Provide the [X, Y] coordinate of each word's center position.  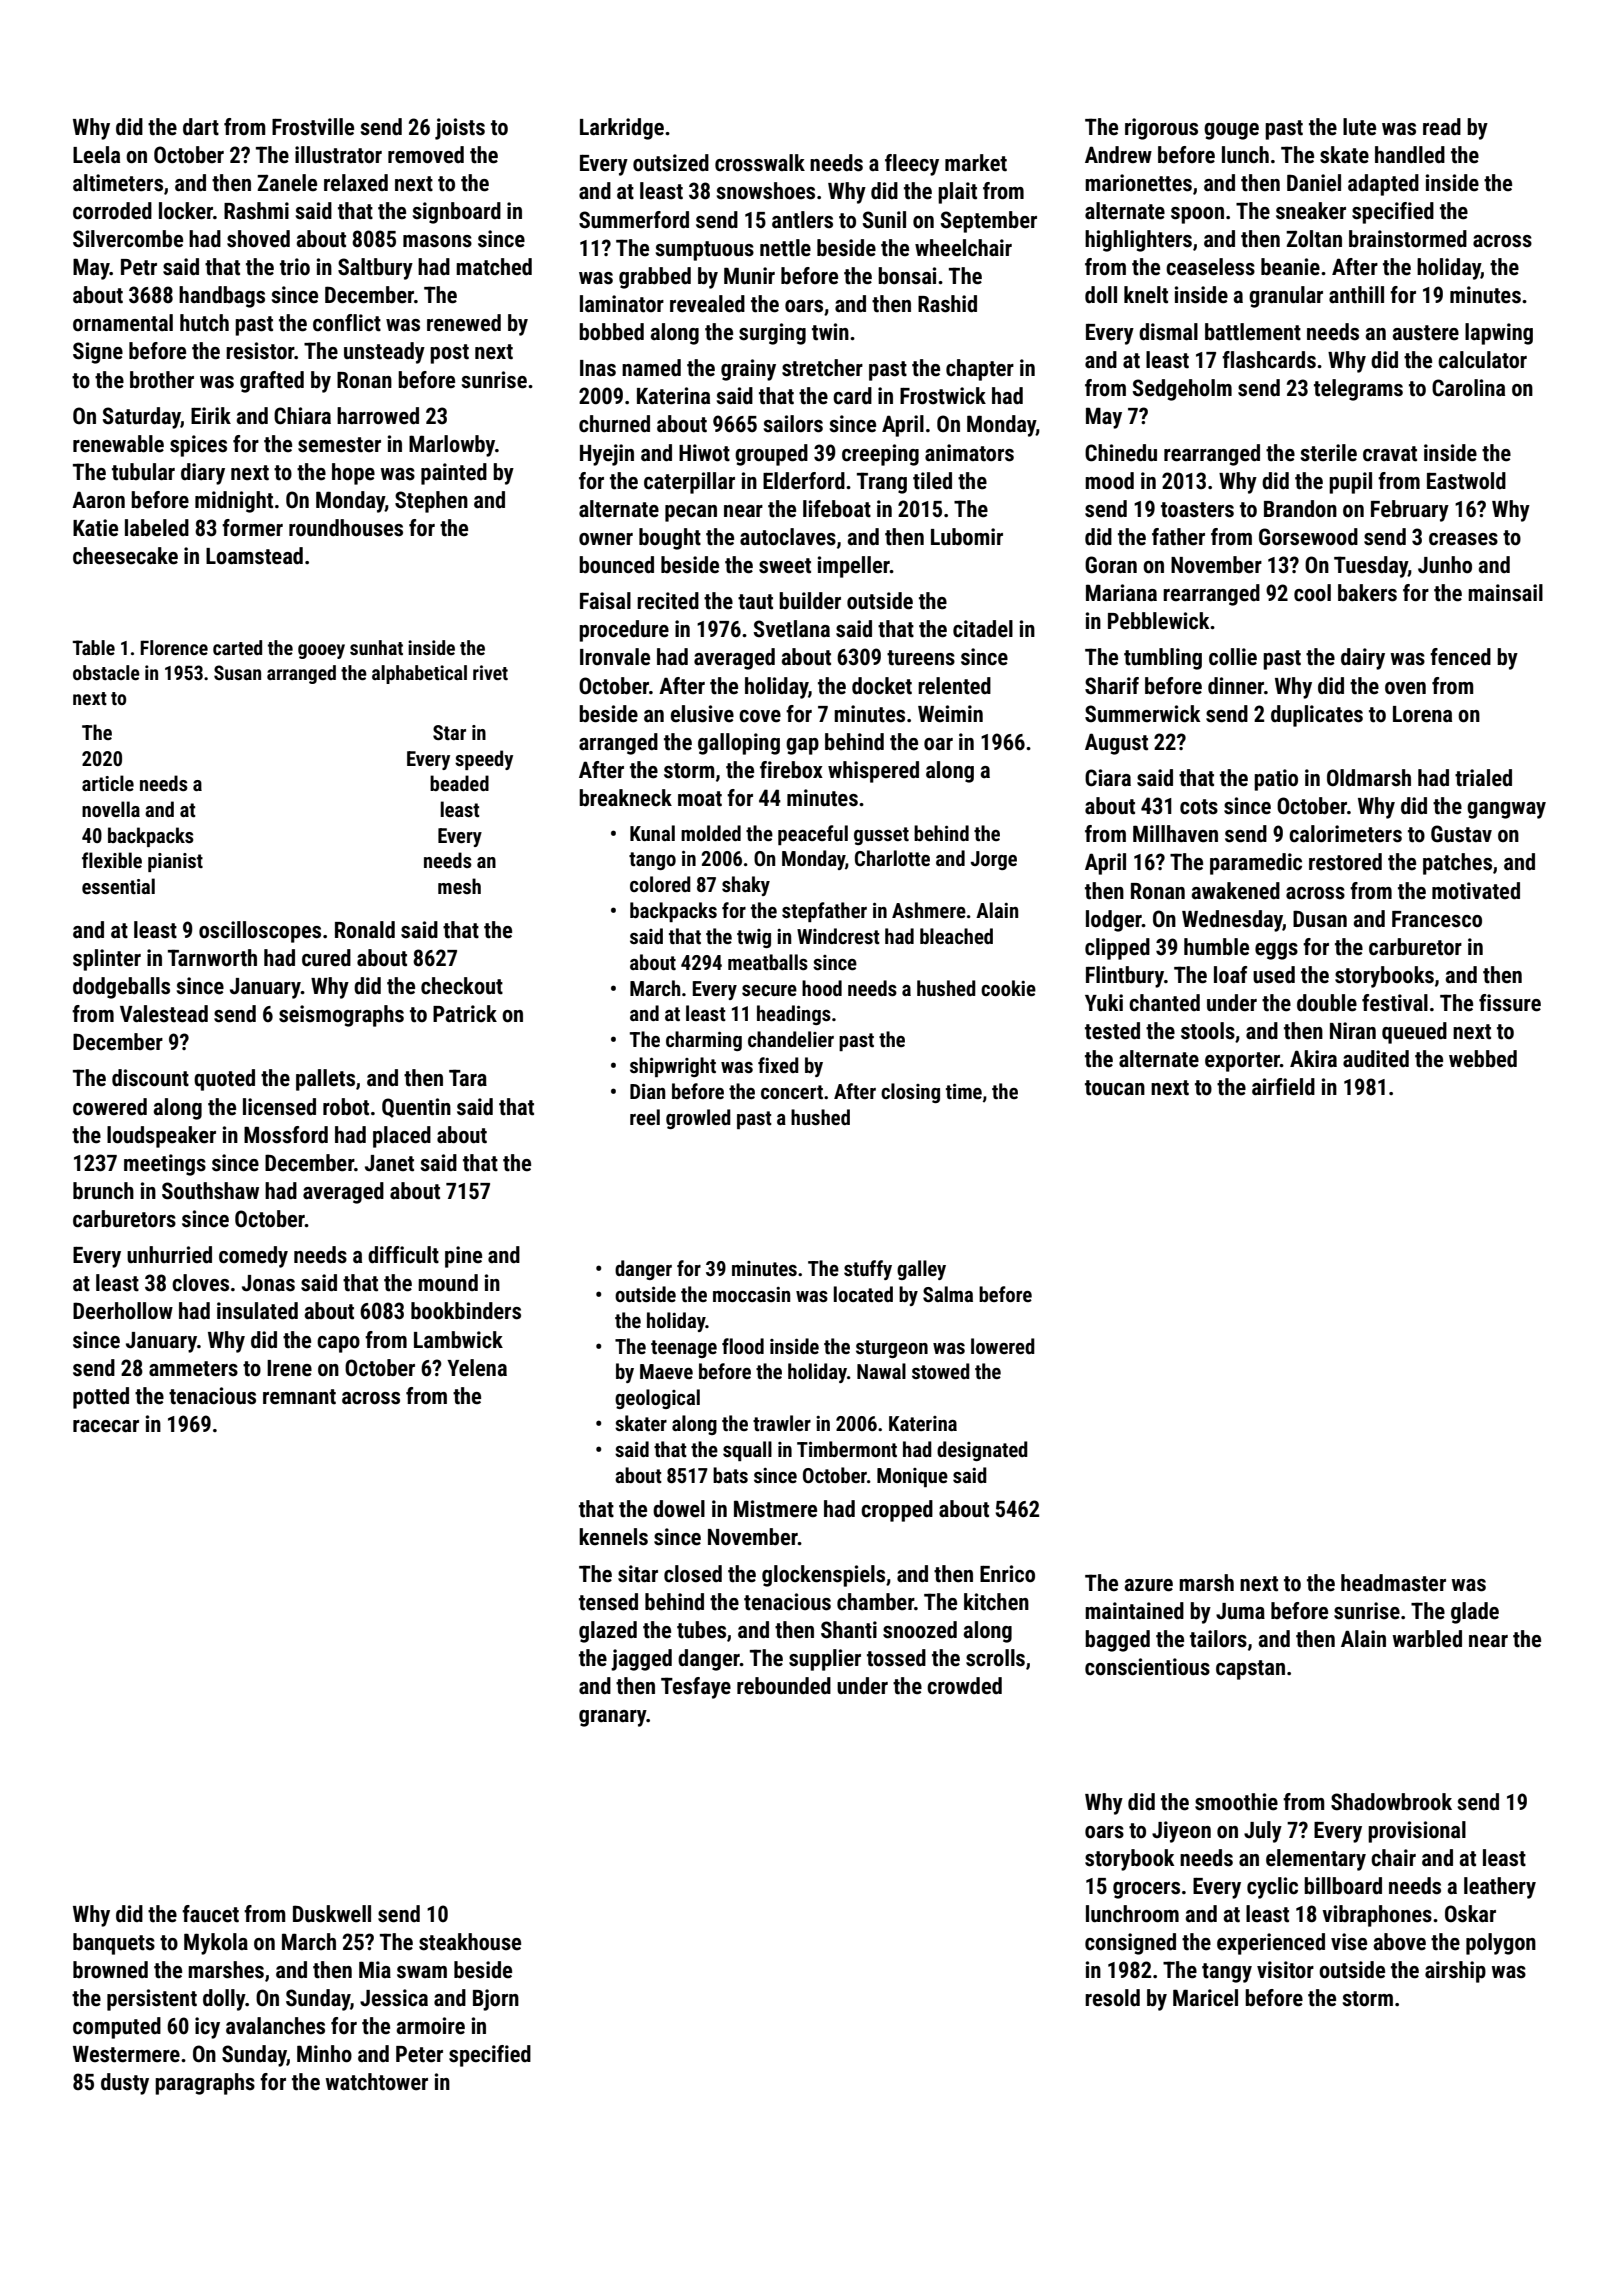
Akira [1313, 1059]
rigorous [1161, 129]
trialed [1483, 778]
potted [101, 1398]
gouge [1231, 131]
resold [1112, 1998]
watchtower [376, 2082]
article [108, 783]
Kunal [652, 833]
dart [201, 127]
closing [910, 1093]
